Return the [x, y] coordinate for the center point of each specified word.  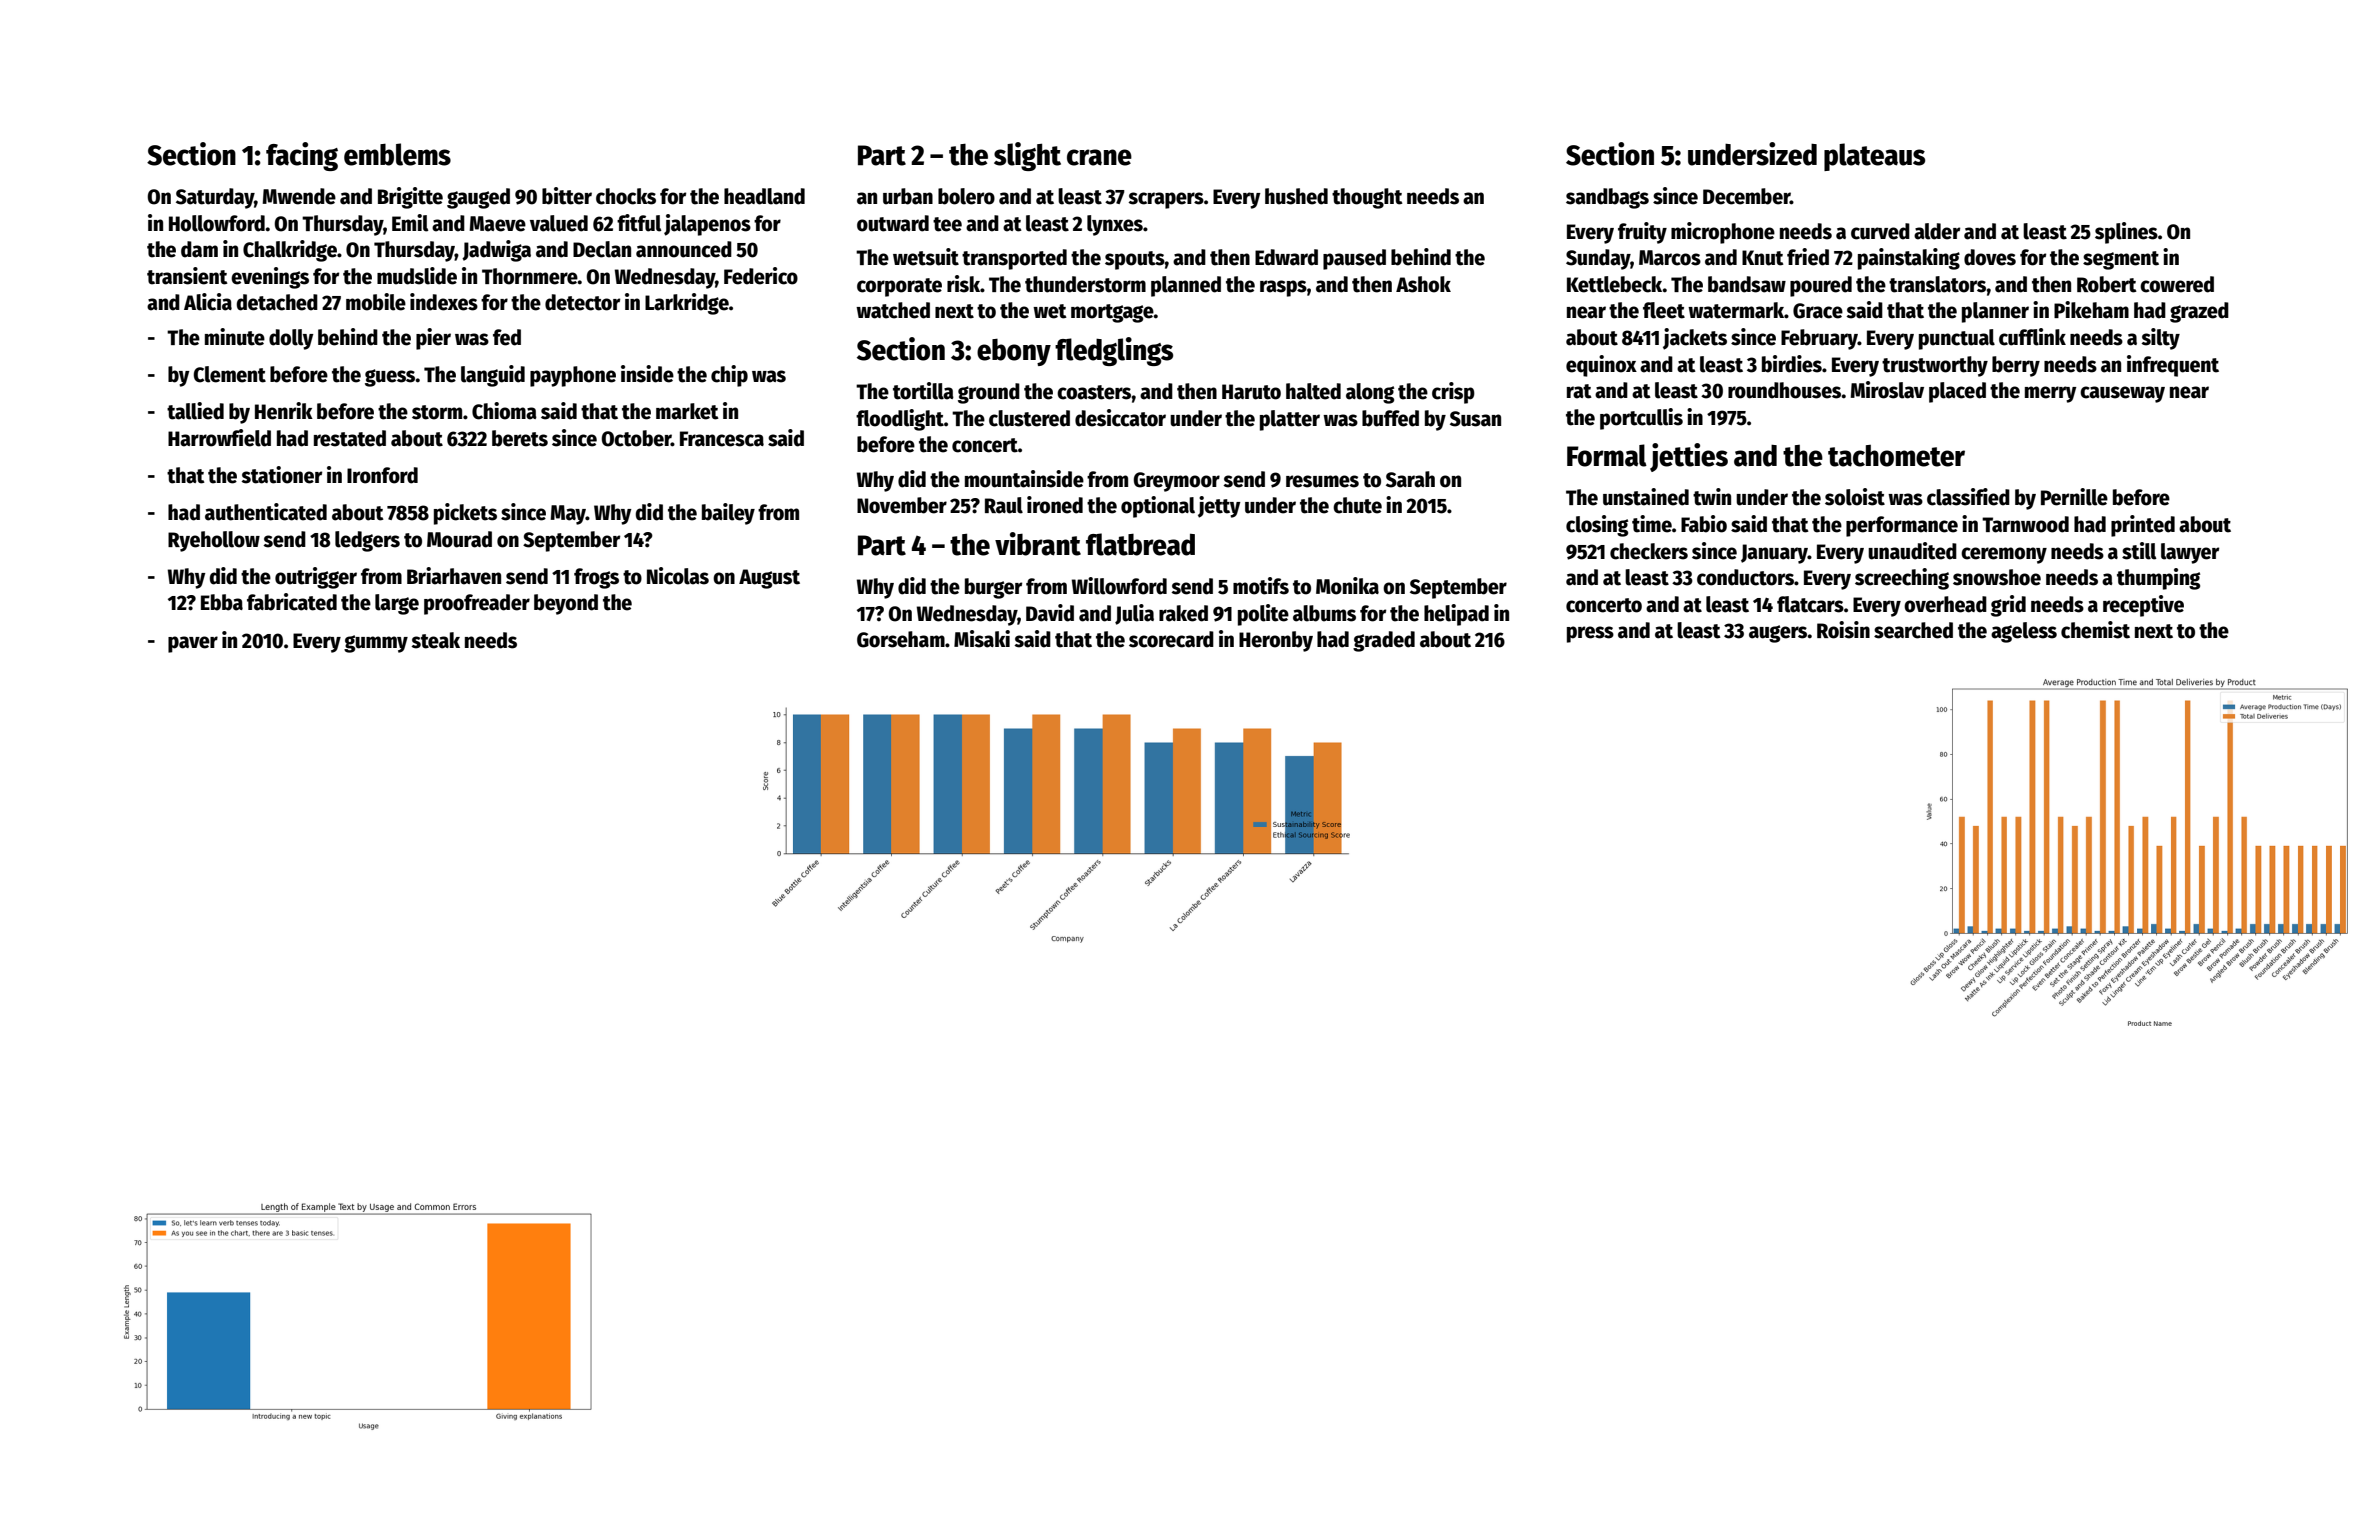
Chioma [504, 411]
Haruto [1251, 392]
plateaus [1874, 157]
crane [1099, 157]
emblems [397, 154]
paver [193, 644]
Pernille [2074, 497]
